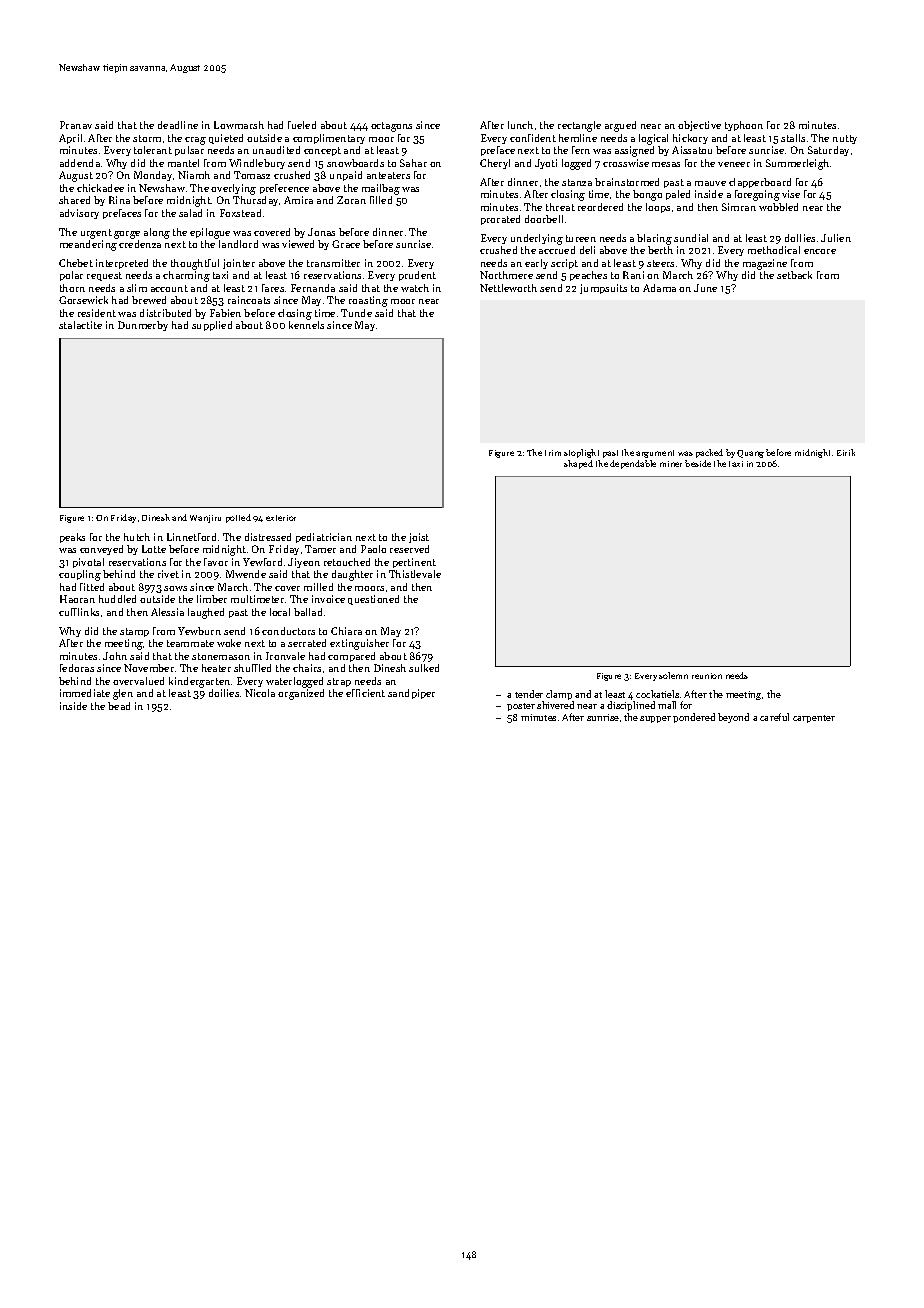 This image has height=1308, width=924. What do you see at coordinates (119, 706) in the image?
I see `bead` at bounding box center [119, 706].
